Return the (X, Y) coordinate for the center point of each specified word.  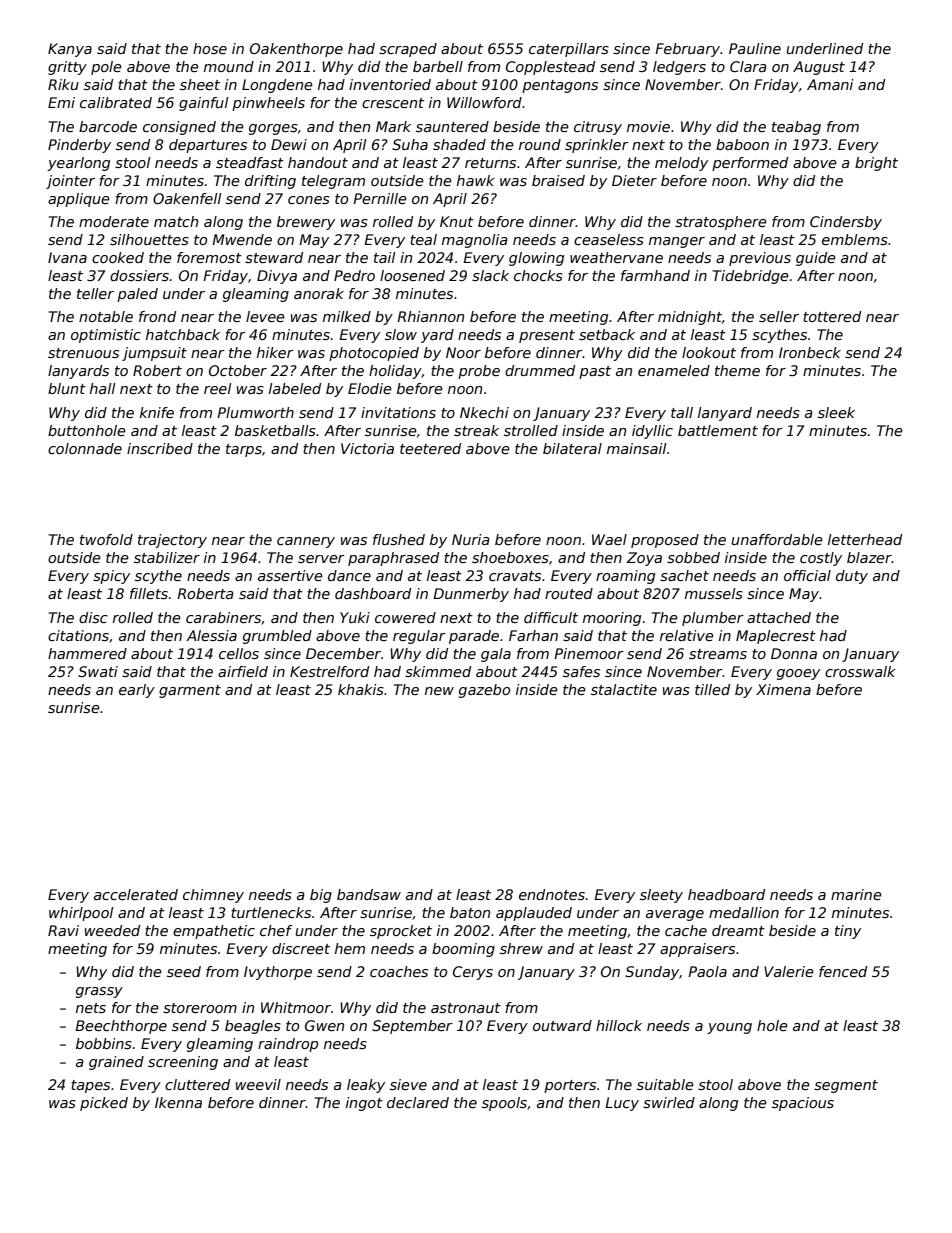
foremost (209, 257)
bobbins (104, 1043)
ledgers (679, 68)
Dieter (634, 180)
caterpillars (569, 50)
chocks (538, 275)
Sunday (652, 973)
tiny (848, 932)
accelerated (136, 894)
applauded (534, 914)
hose (210, 48)
